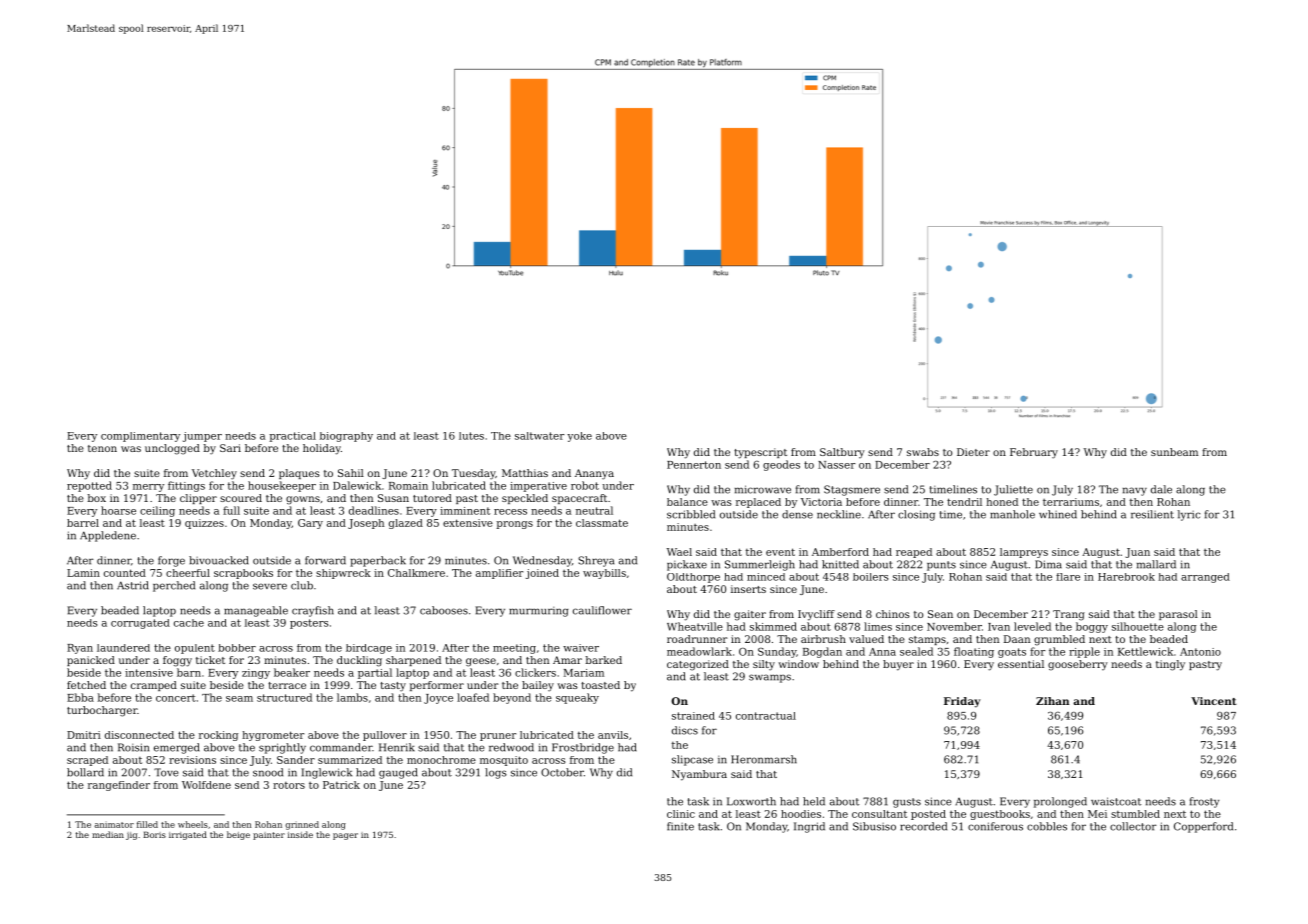 This document has width=1308, height=924. I want to click on cauliflower, so click(602, 610).
